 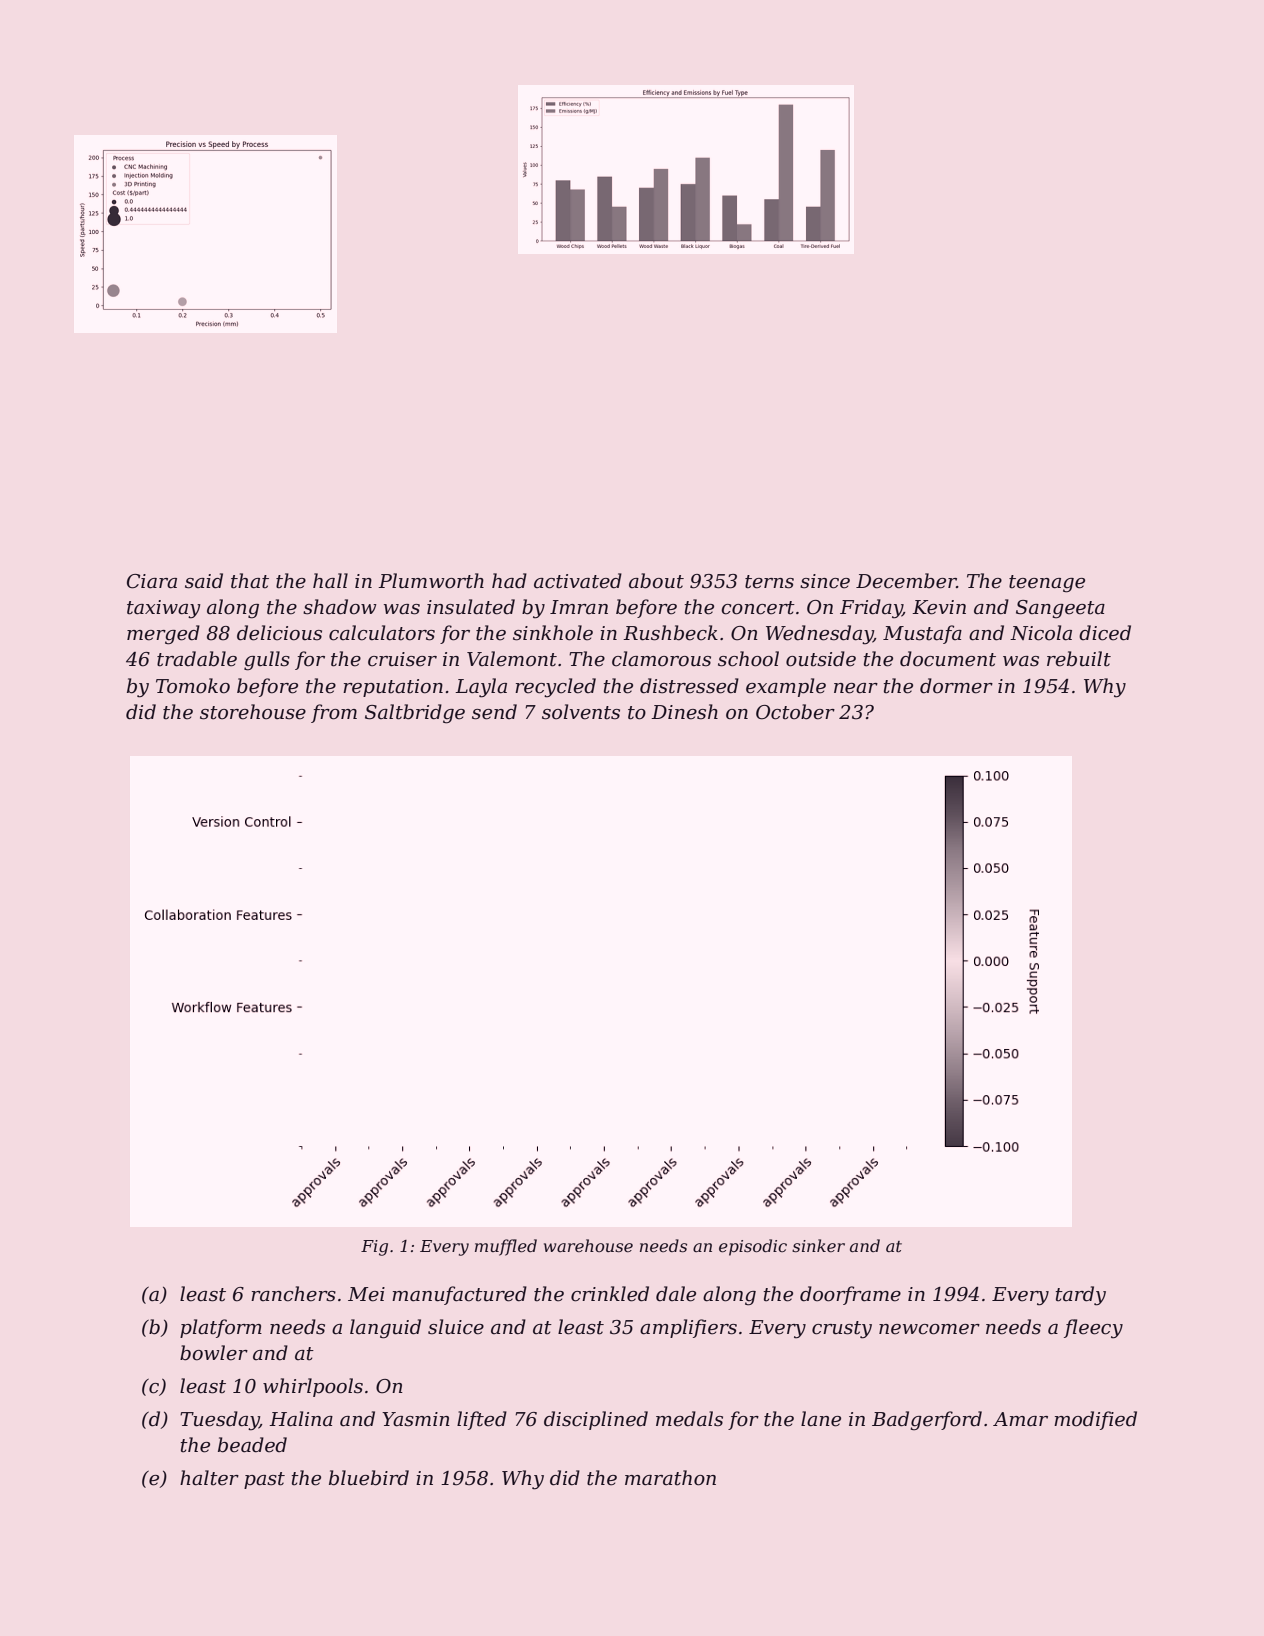 I want to click on dormer, so click(x=956, y=686).
